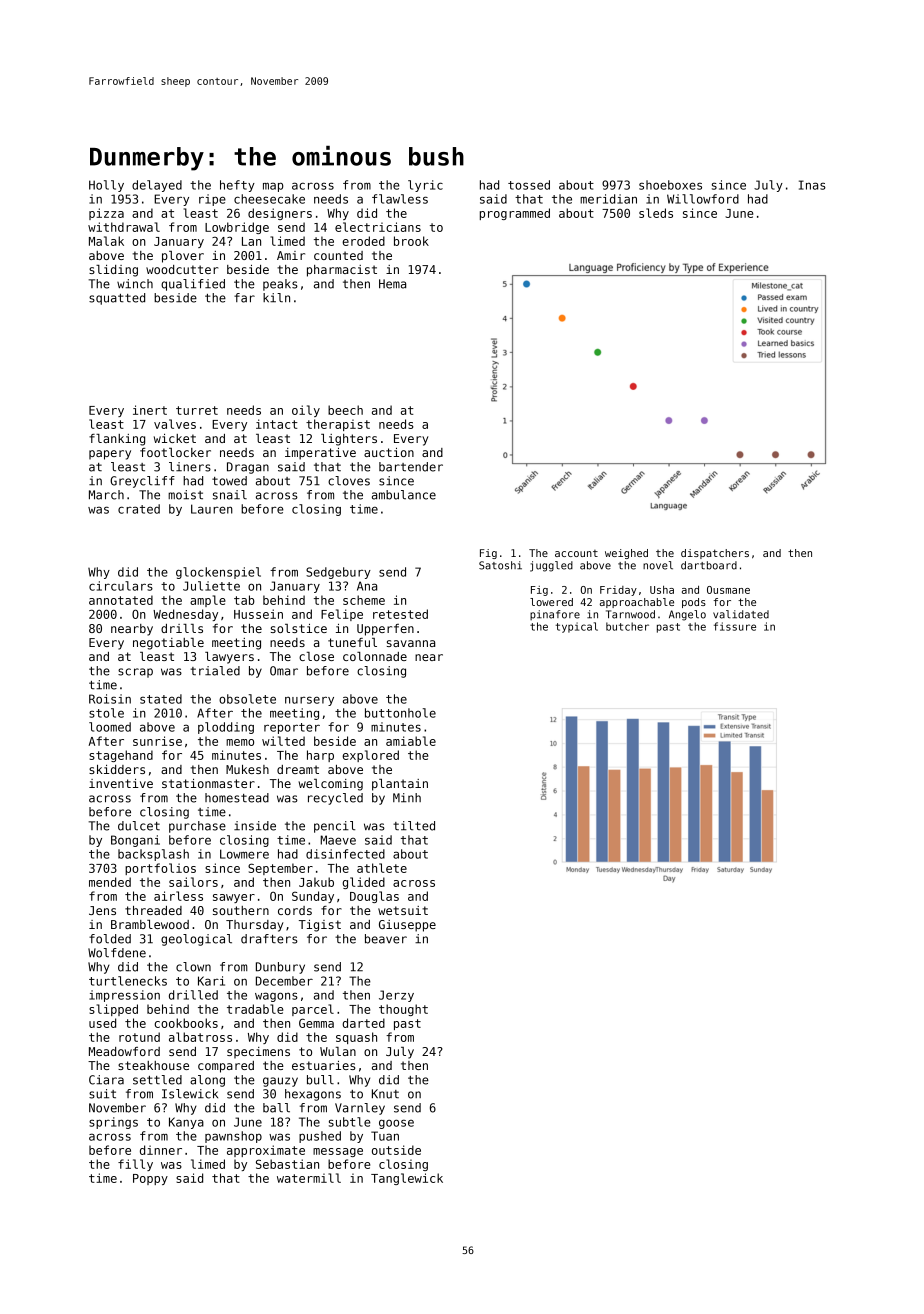 This screenshot has width=924, height=1314. Describe the element at coordinates (500, 565) in the screenshot. I see `Satoshi` at that location.
